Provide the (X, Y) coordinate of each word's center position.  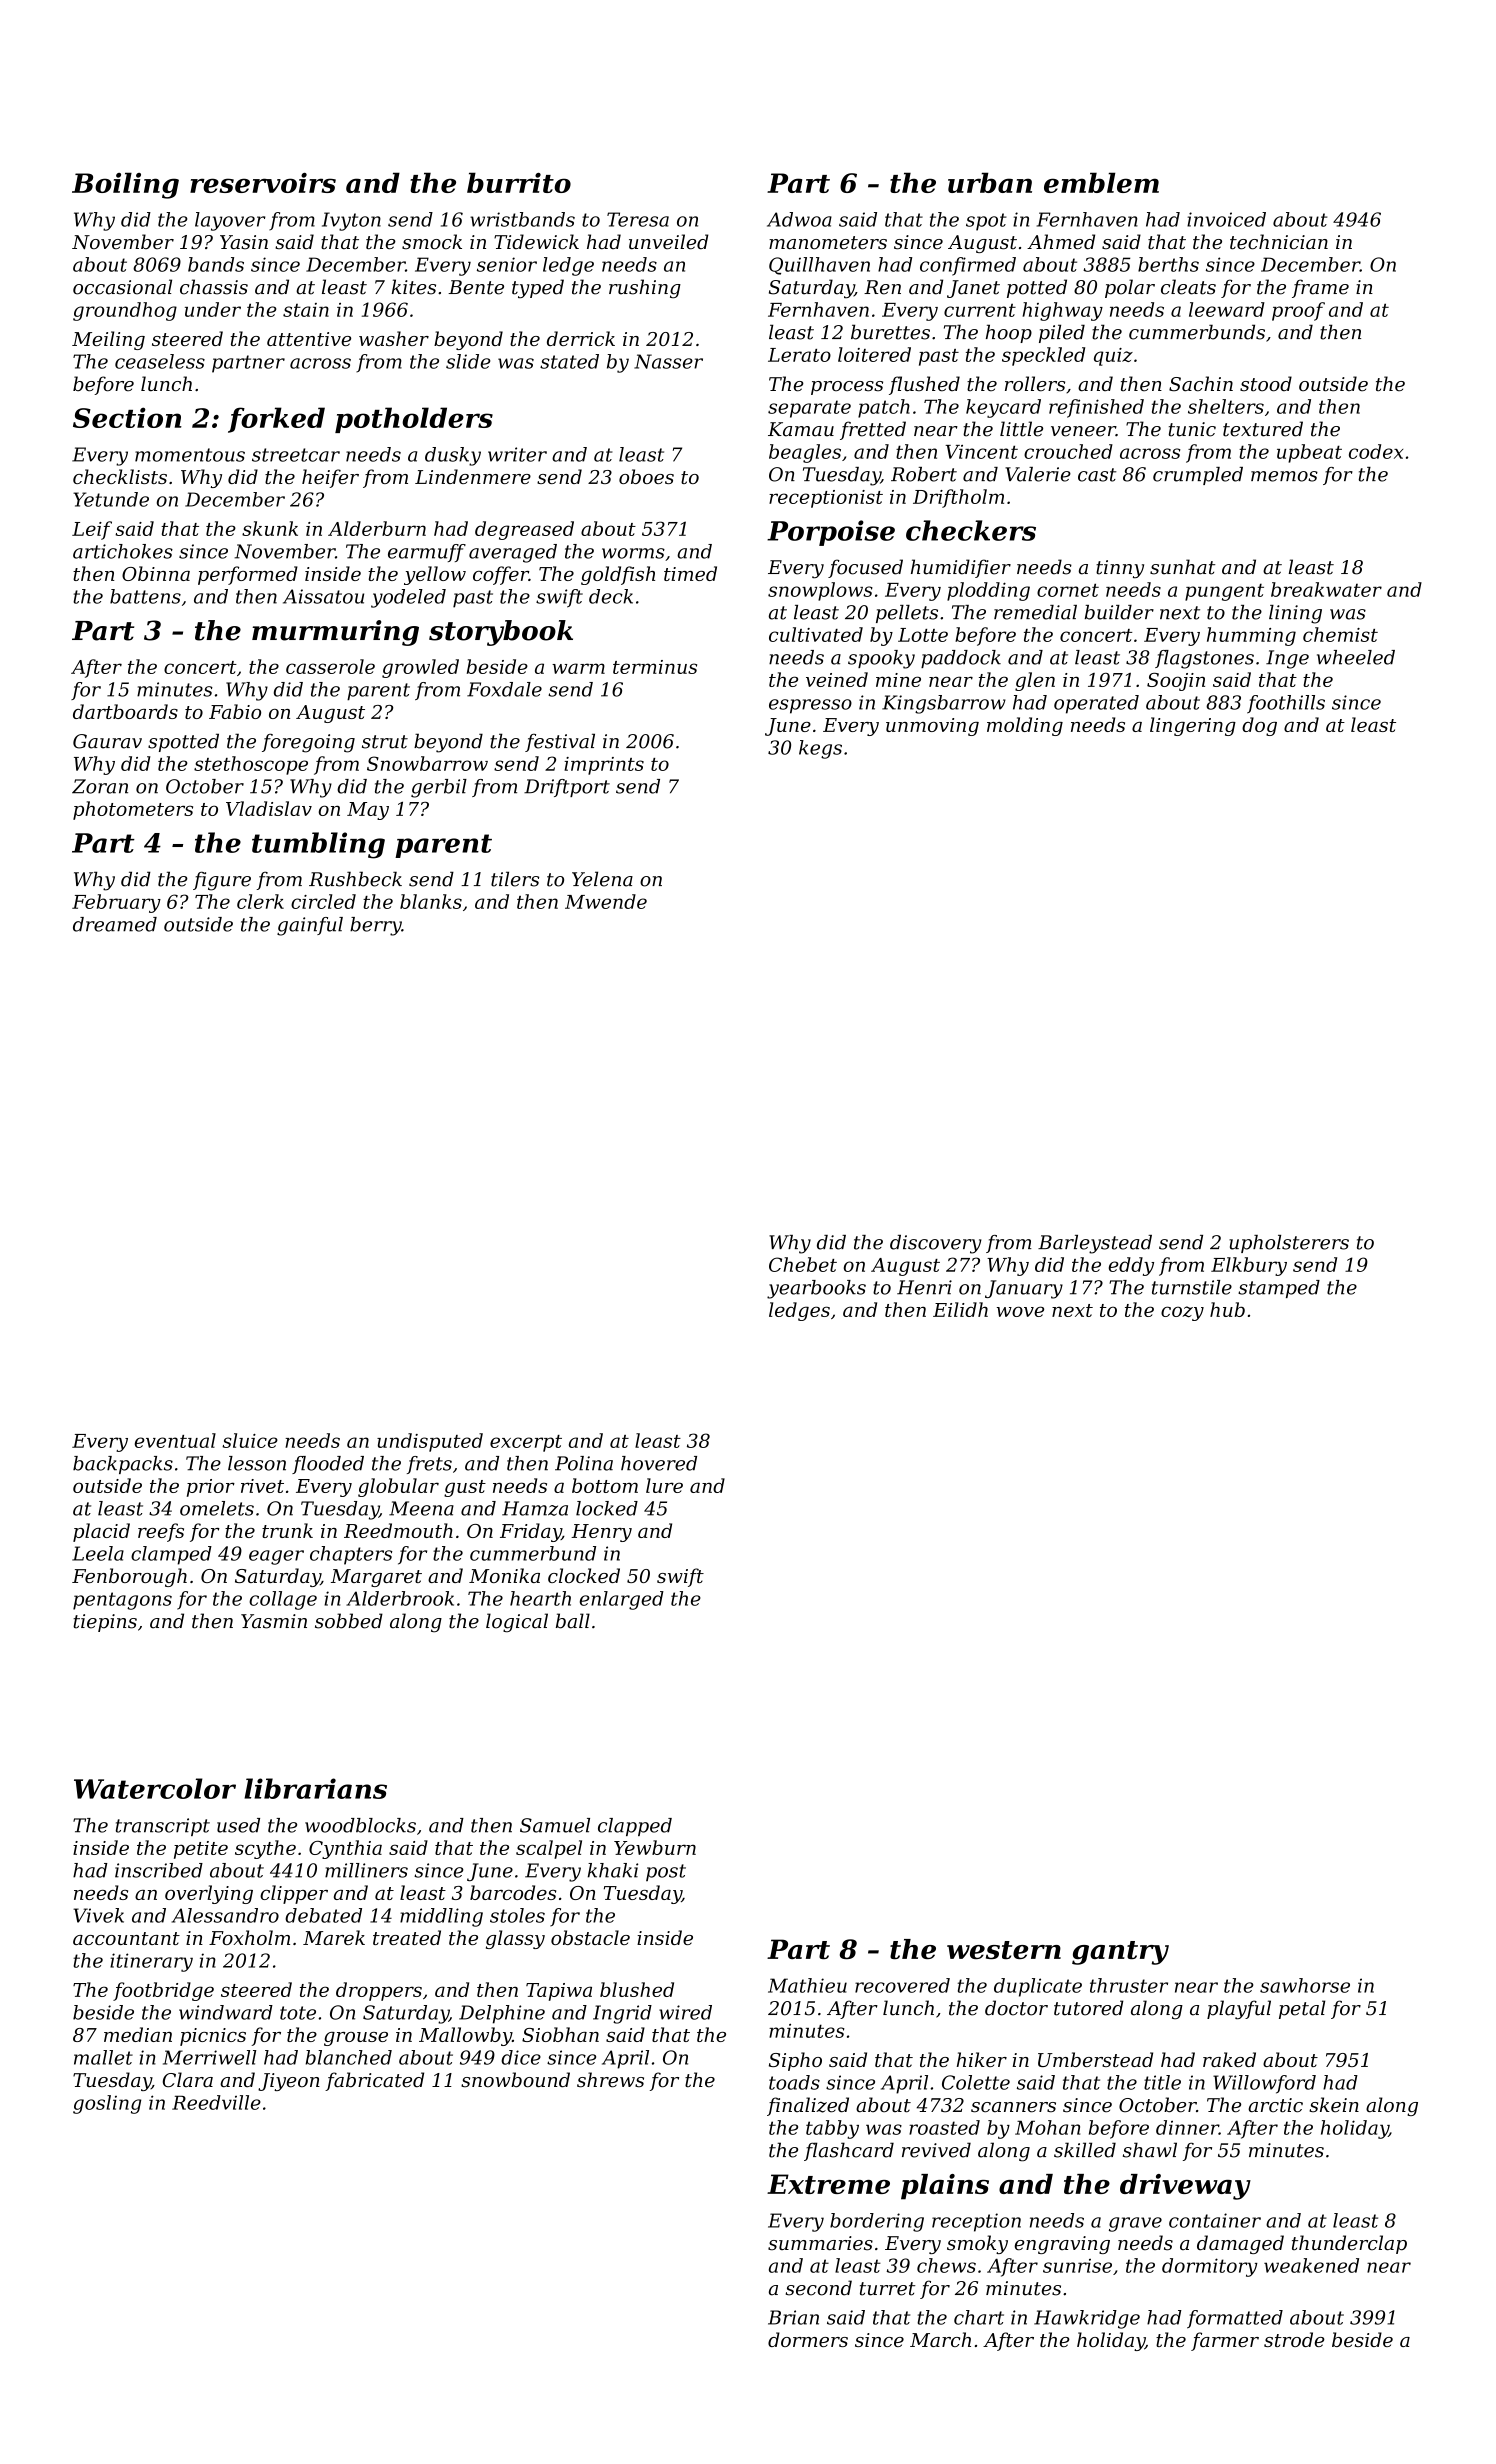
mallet (103, 2057)
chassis (214, 287)
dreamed (115, 924)
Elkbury (1249, 1266)
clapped (635, 1827)
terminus (655, 667)
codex (1376, 451)
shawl (1150, 2150)
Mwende (606, 901)
